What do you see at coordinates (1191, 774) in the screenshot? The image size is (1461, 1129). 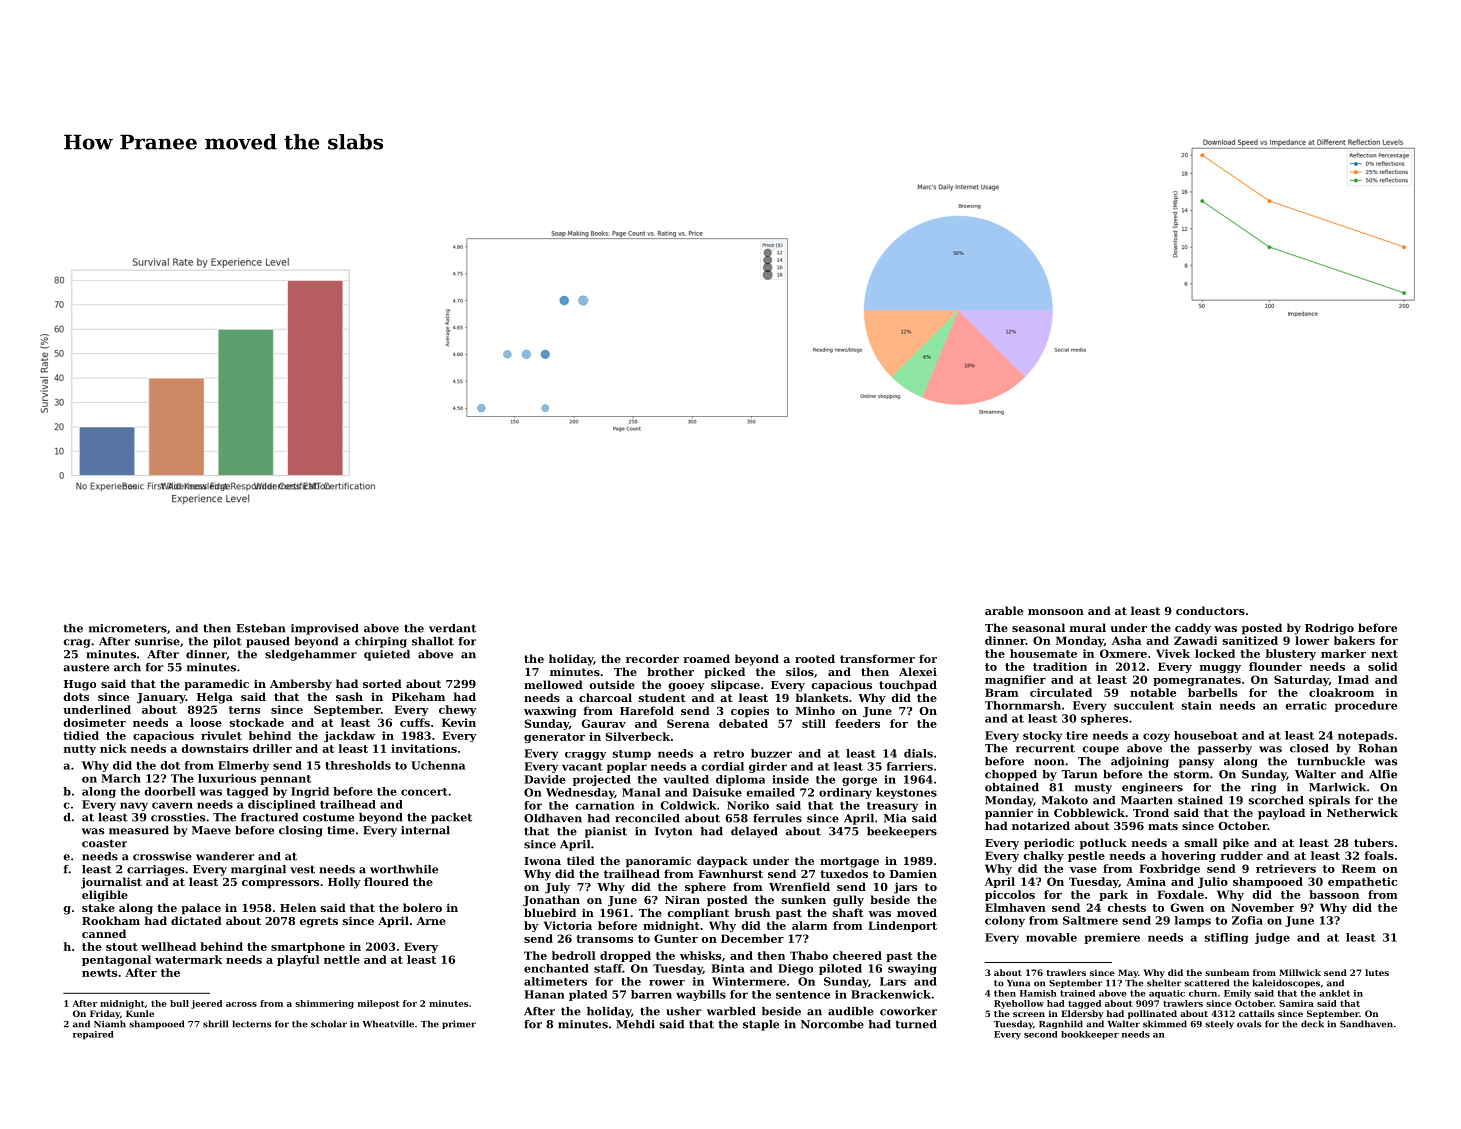 I see `storm` at bounding box center [1191, 774].
